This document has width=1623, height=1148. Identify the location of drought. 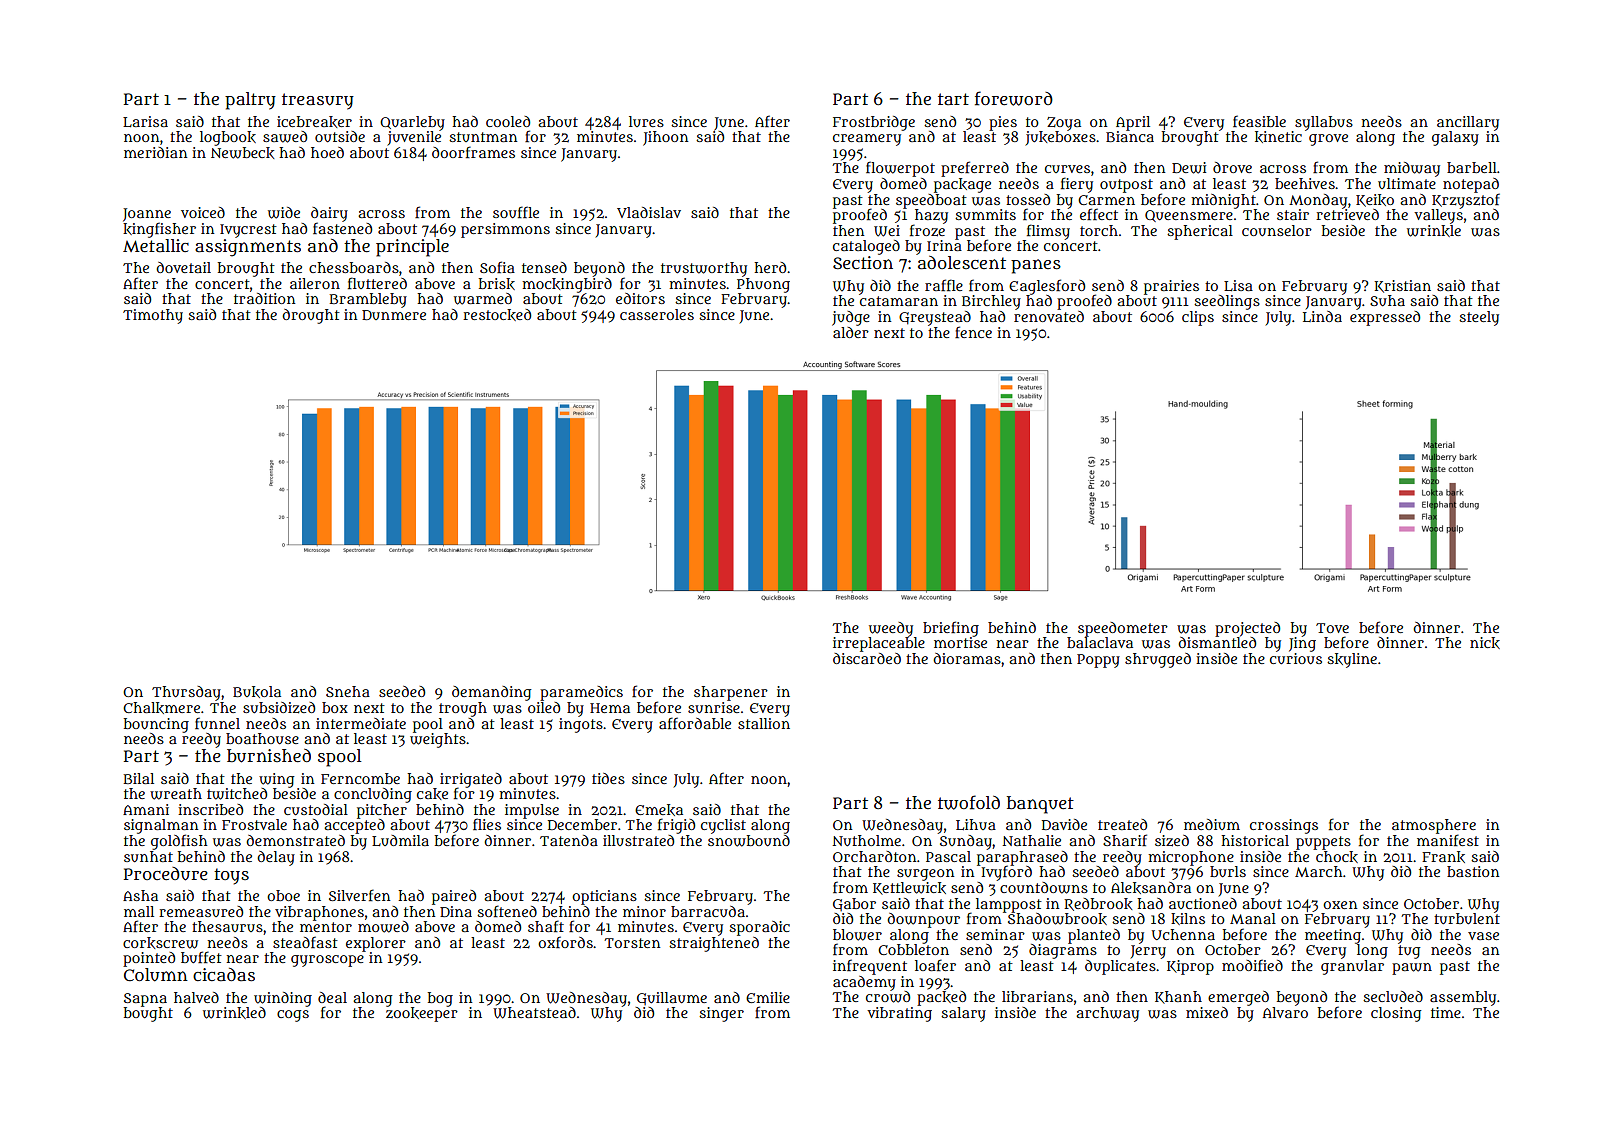
(311, 316).
